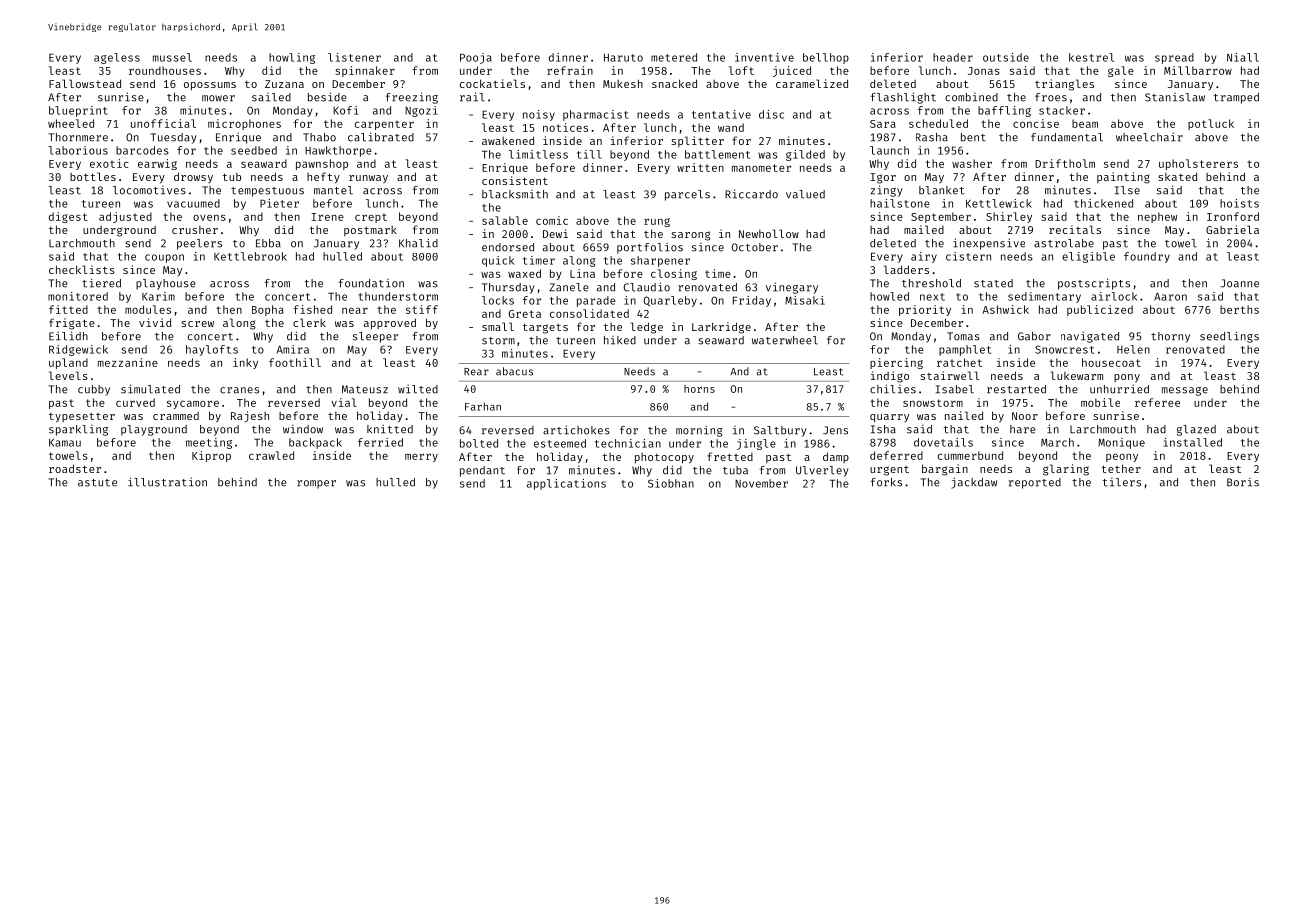 Image resolution: width=1308 pixels, height=924 pixels. What do you see at coordinates (1147, 257) in the image?
I see `foundry` at bounding box center [1147, 257].
